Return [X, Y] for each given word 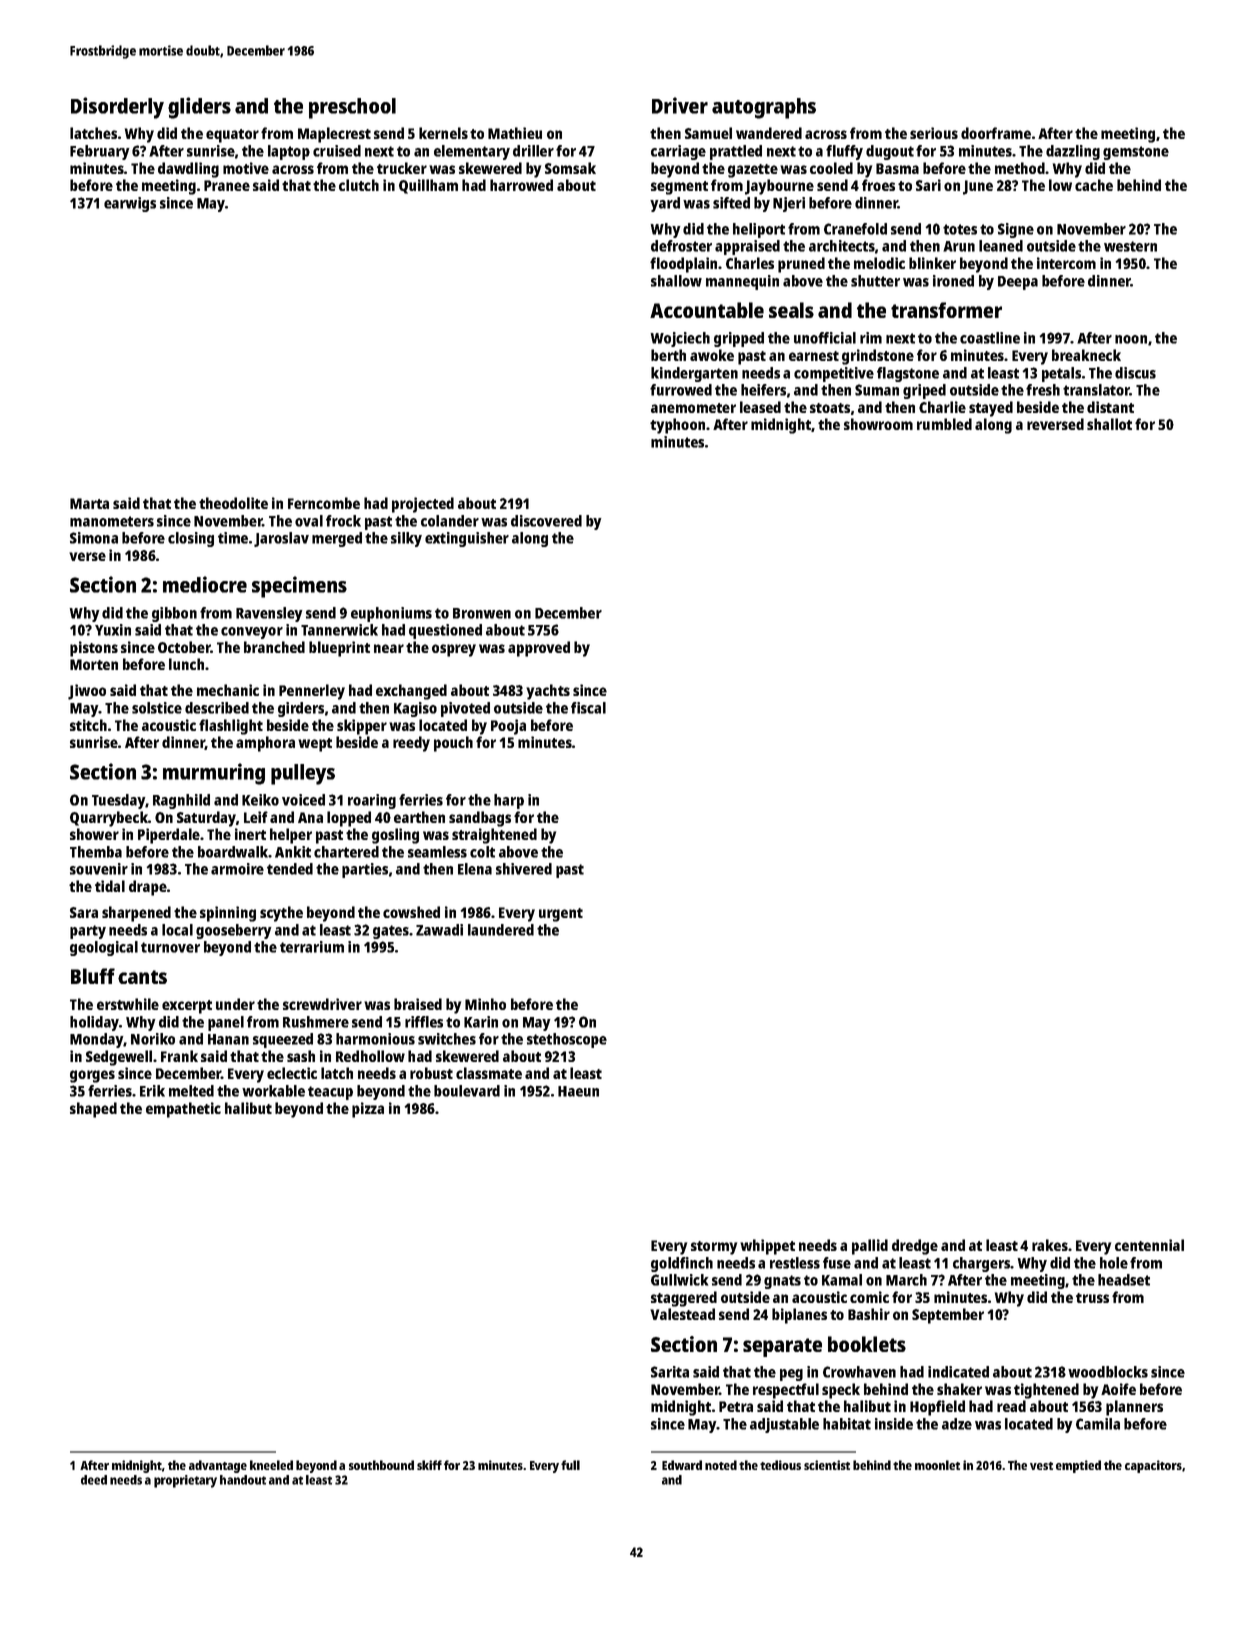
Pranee [227, 185]
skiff [429, 1465]
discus [1135, 373]
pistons [94, 649]
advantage [218, 1466]
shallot [1109, 424]
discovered [546, 521]
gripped [739, 339]
